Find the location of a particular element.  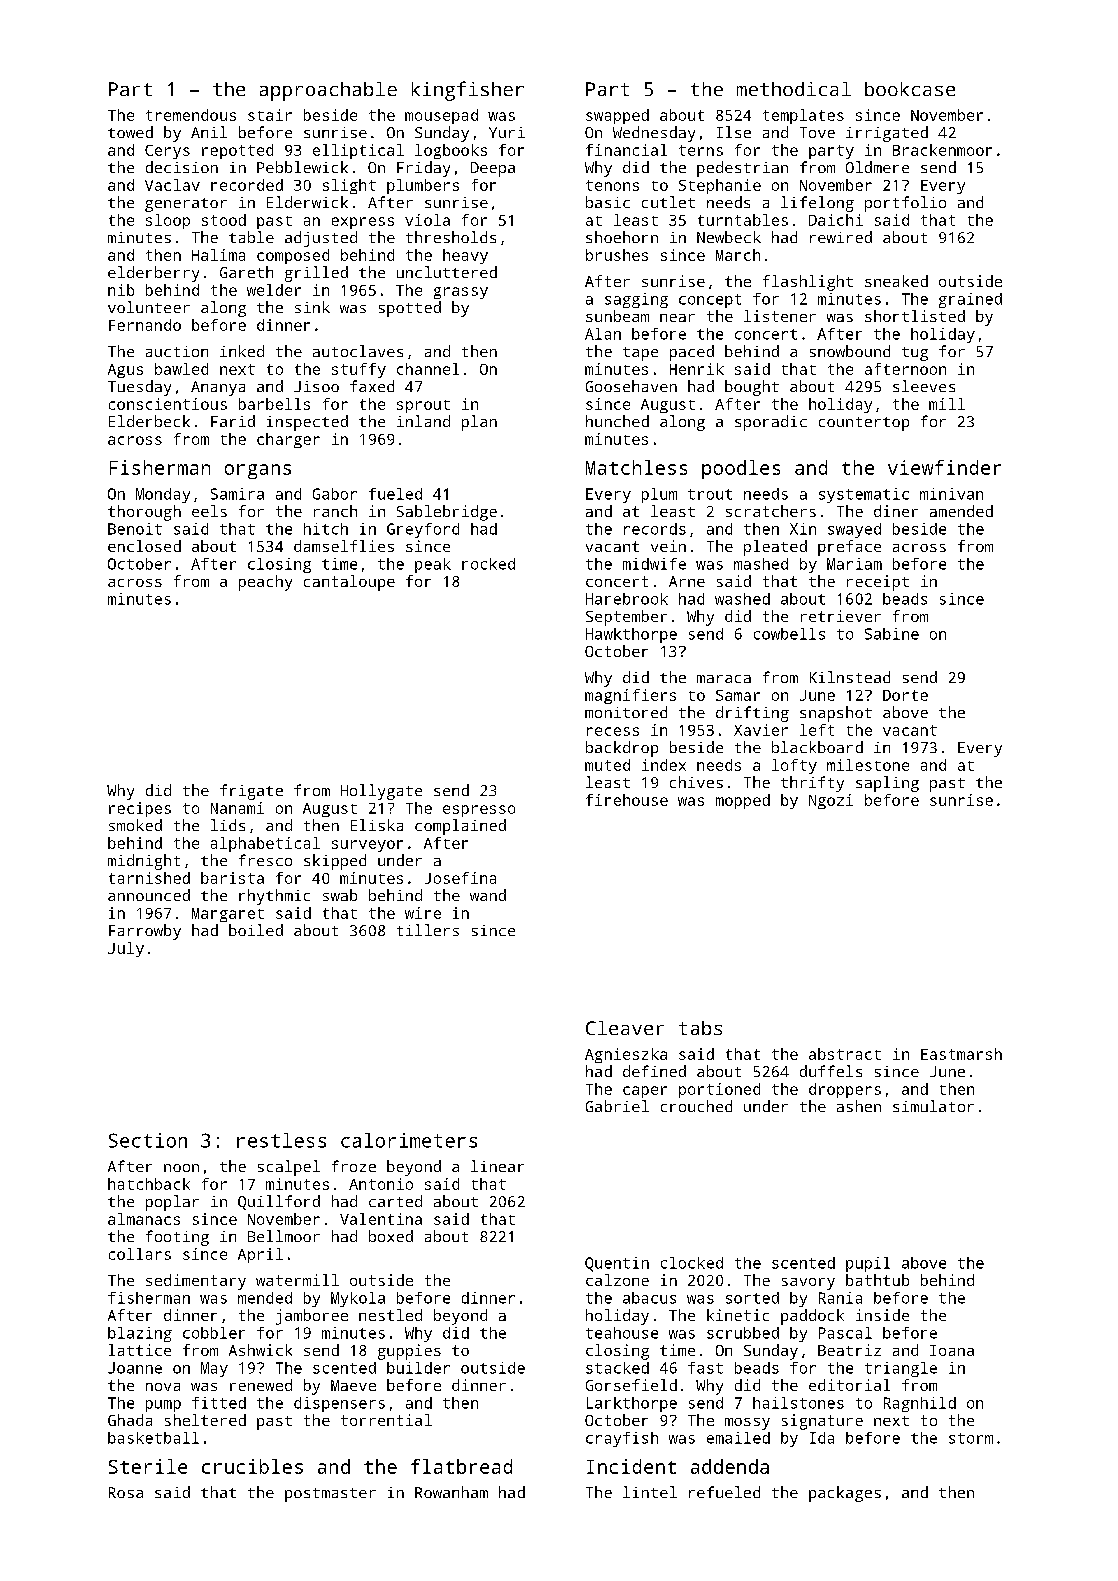

methodical is located at coordinates (794, 89).
